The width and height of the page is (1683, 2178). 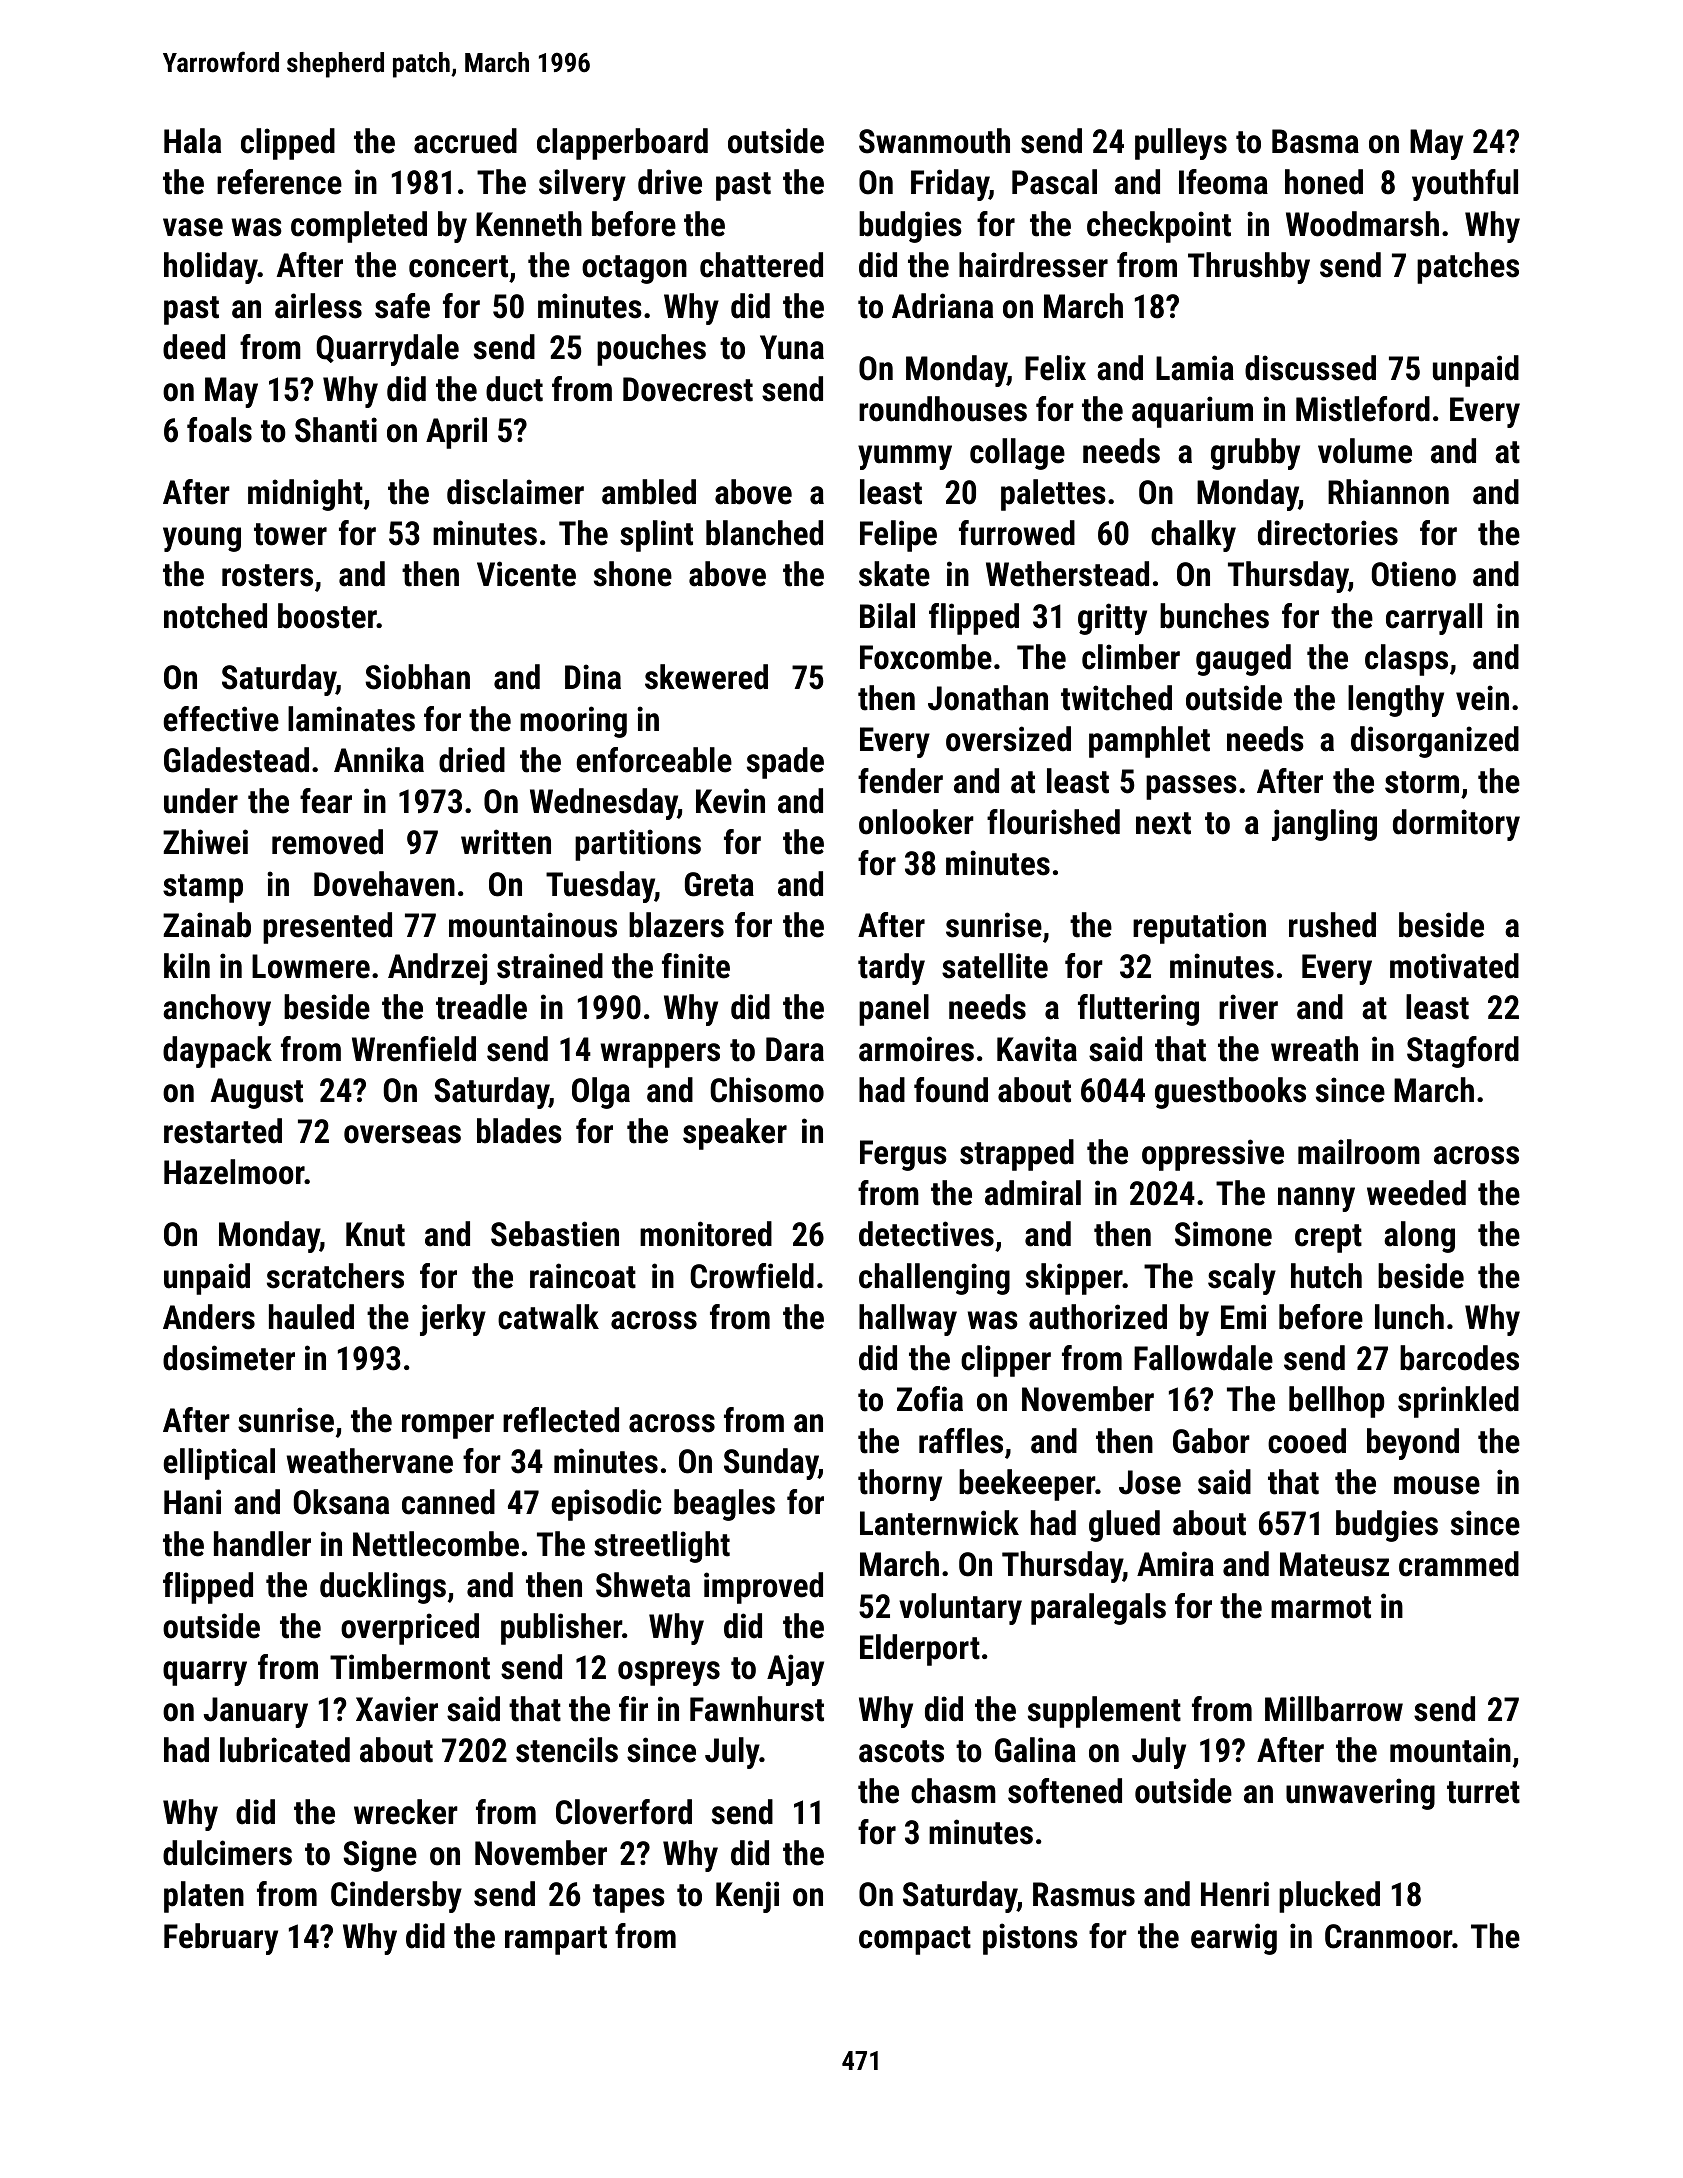 What do you see at coordinates (1456, 825) in the page?
I see `dormitory` at bounding box center [1456, 825].
